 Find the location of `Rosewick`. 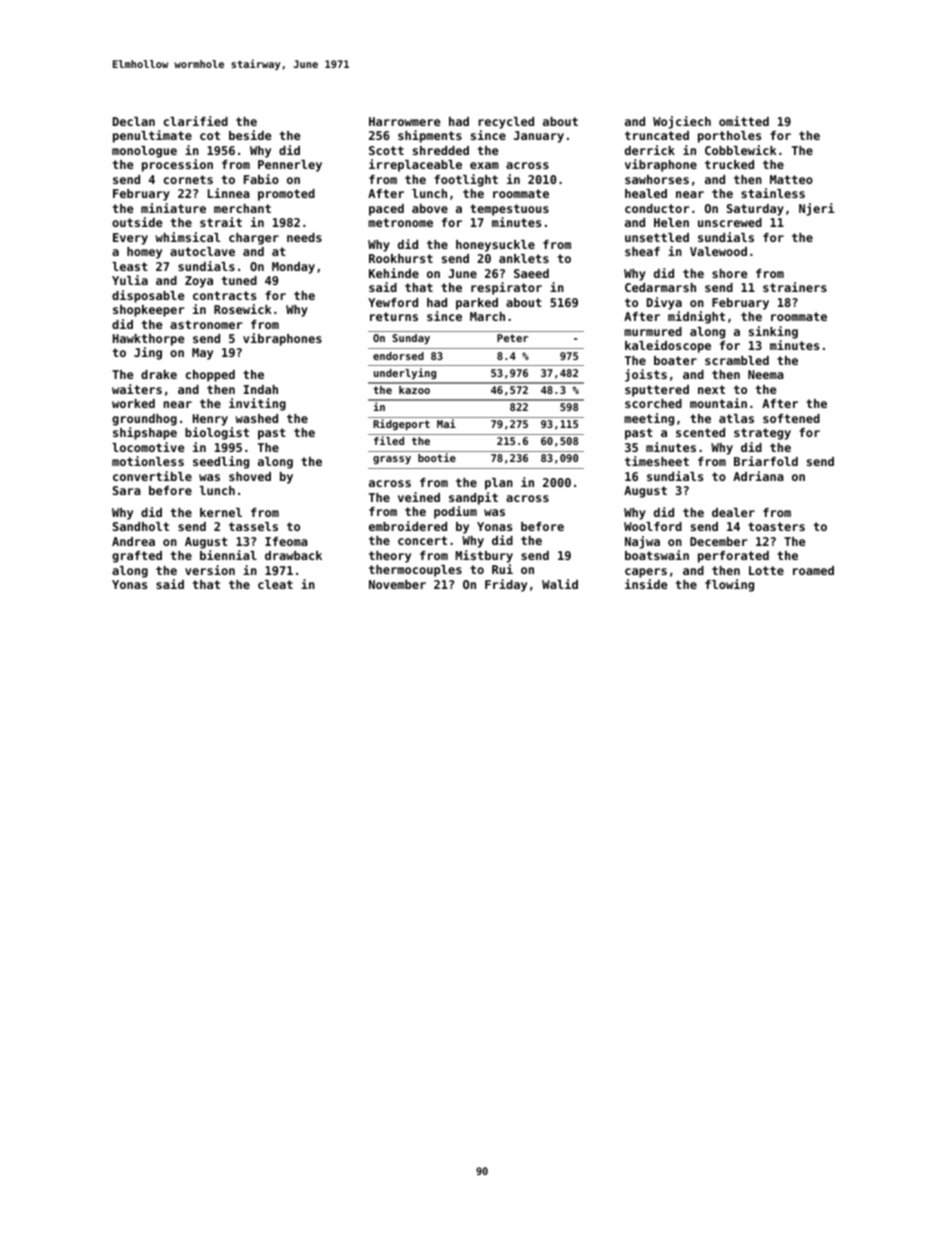

Rosewick is located at coordinates (242, 309).
